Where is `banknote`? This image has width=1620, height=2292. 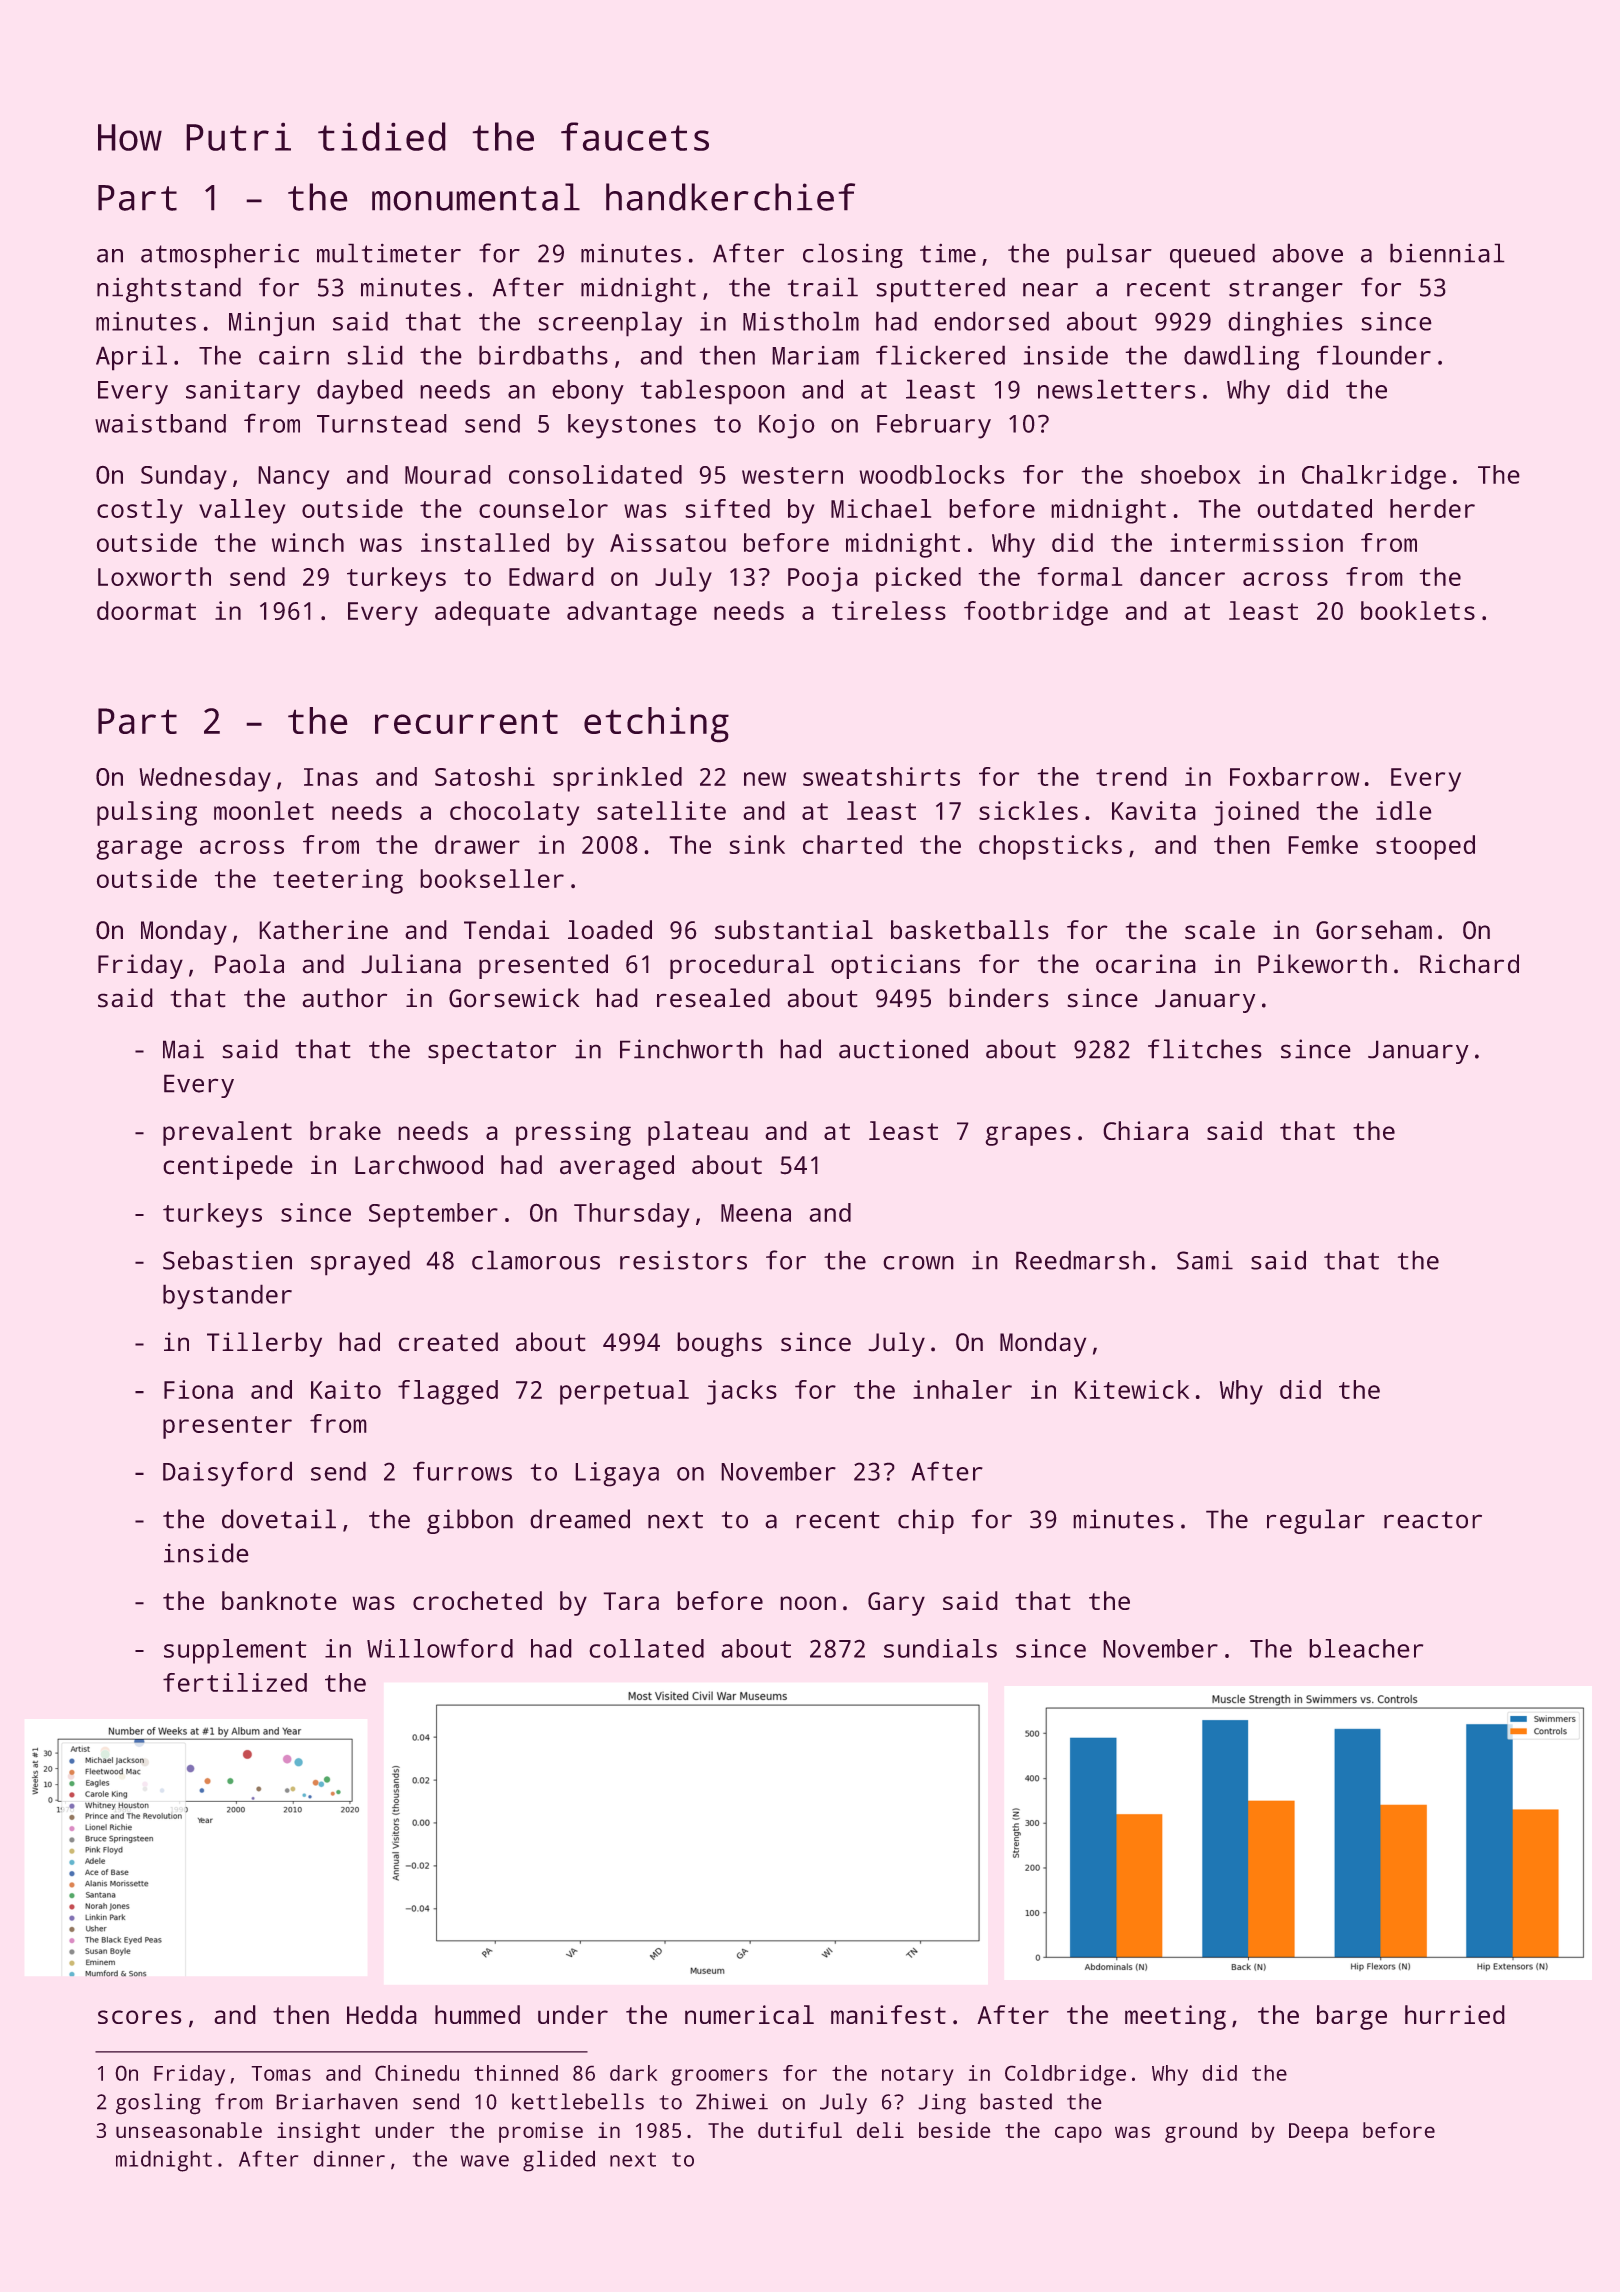
banknote is located at coordinates (279, 1600).
